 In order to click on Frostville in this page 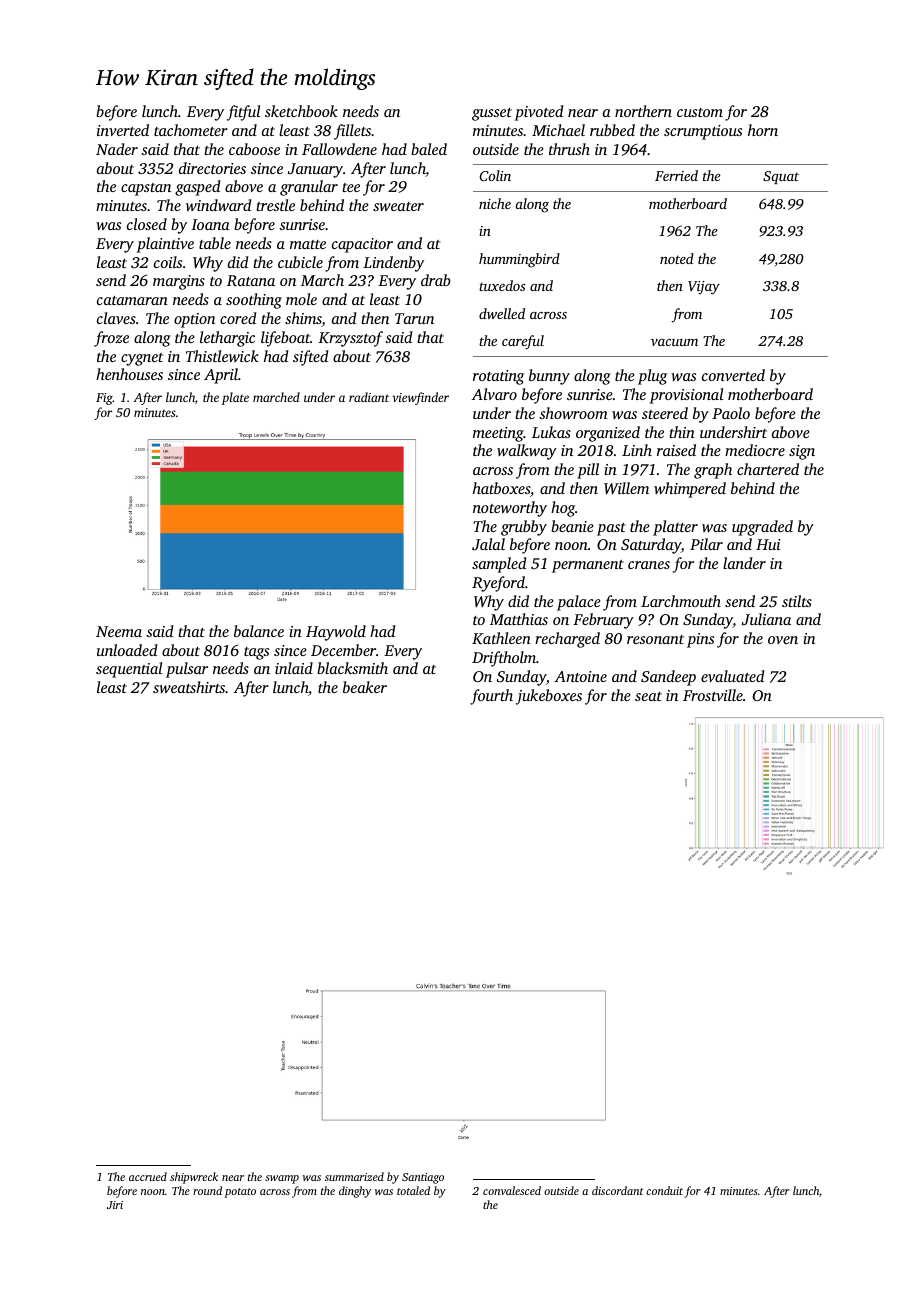, I will do `click(713, 695)`.
